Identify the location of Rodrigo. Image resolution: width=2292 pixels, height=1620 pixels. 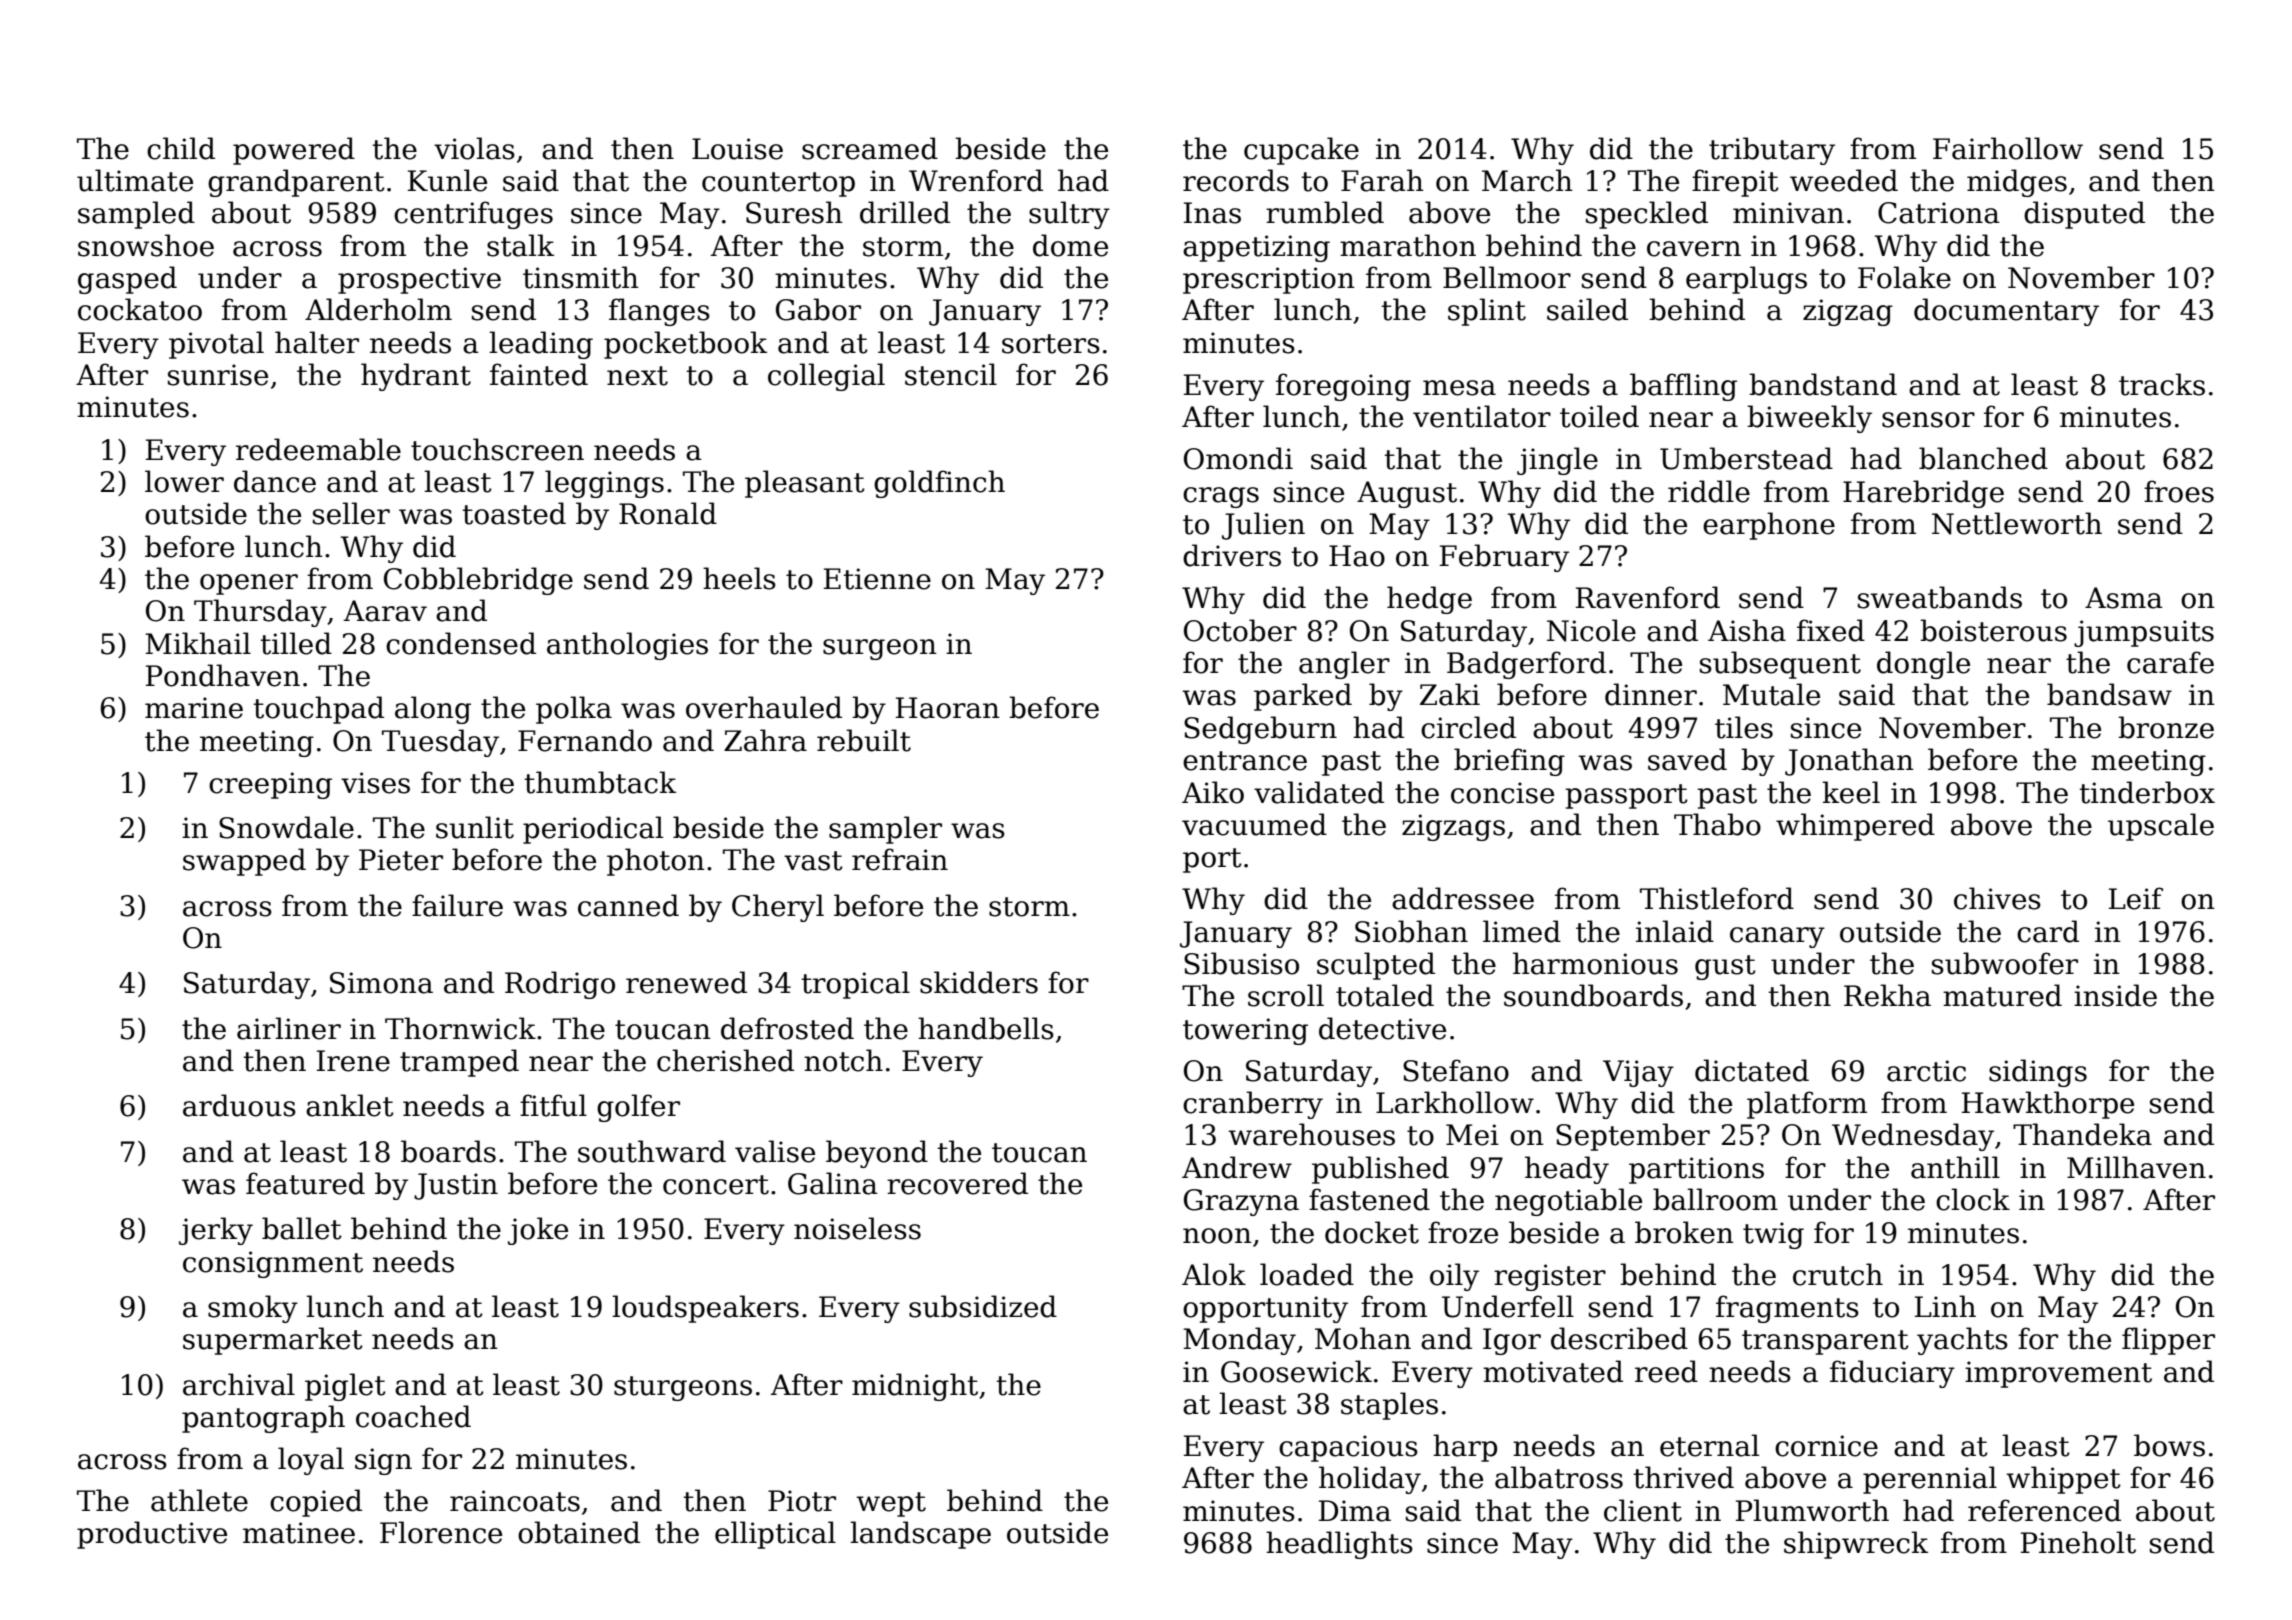
(560, 985).
